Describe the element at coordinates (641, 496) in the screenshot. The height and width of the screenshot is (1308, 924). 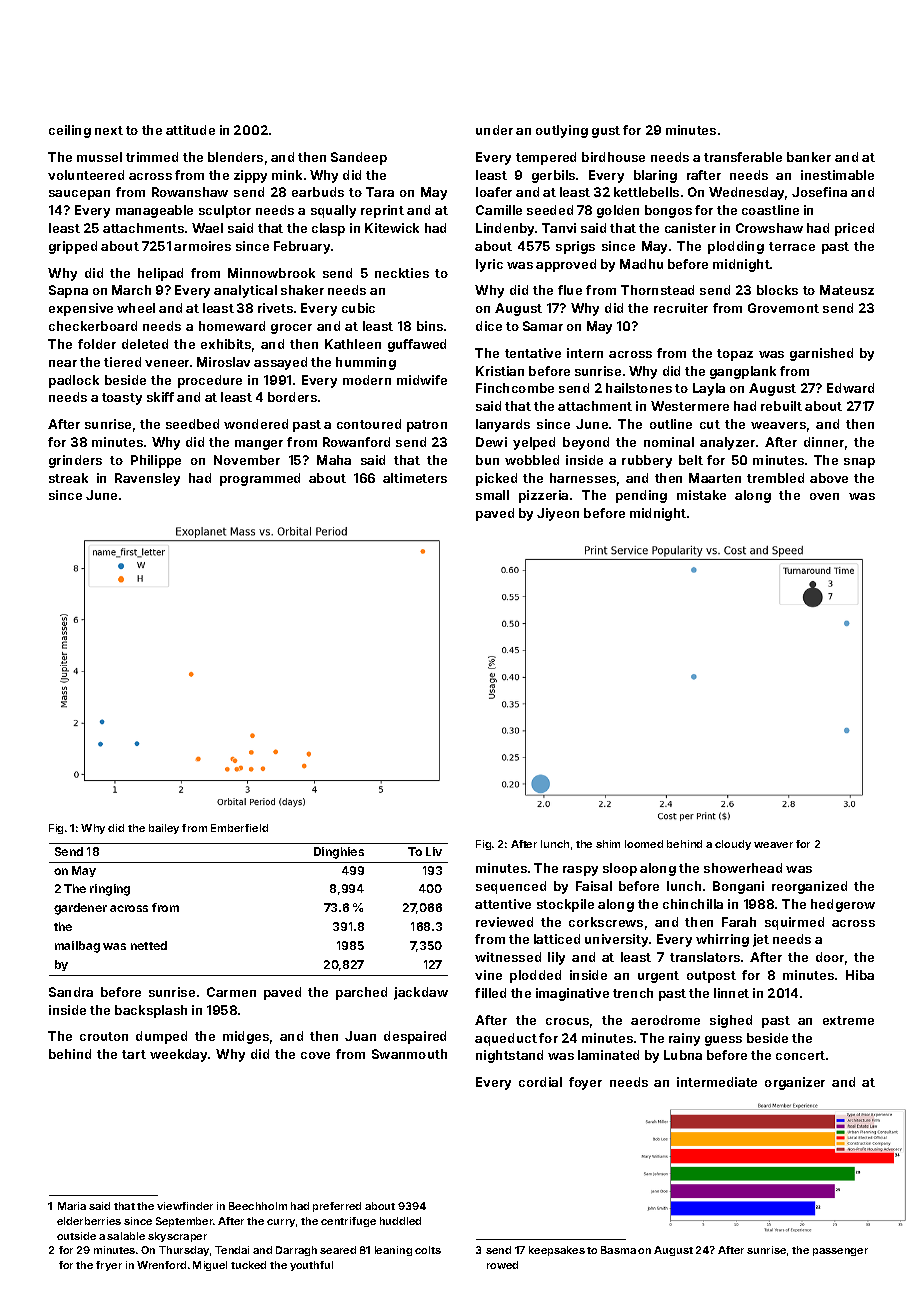
I see `pending` at that location.
